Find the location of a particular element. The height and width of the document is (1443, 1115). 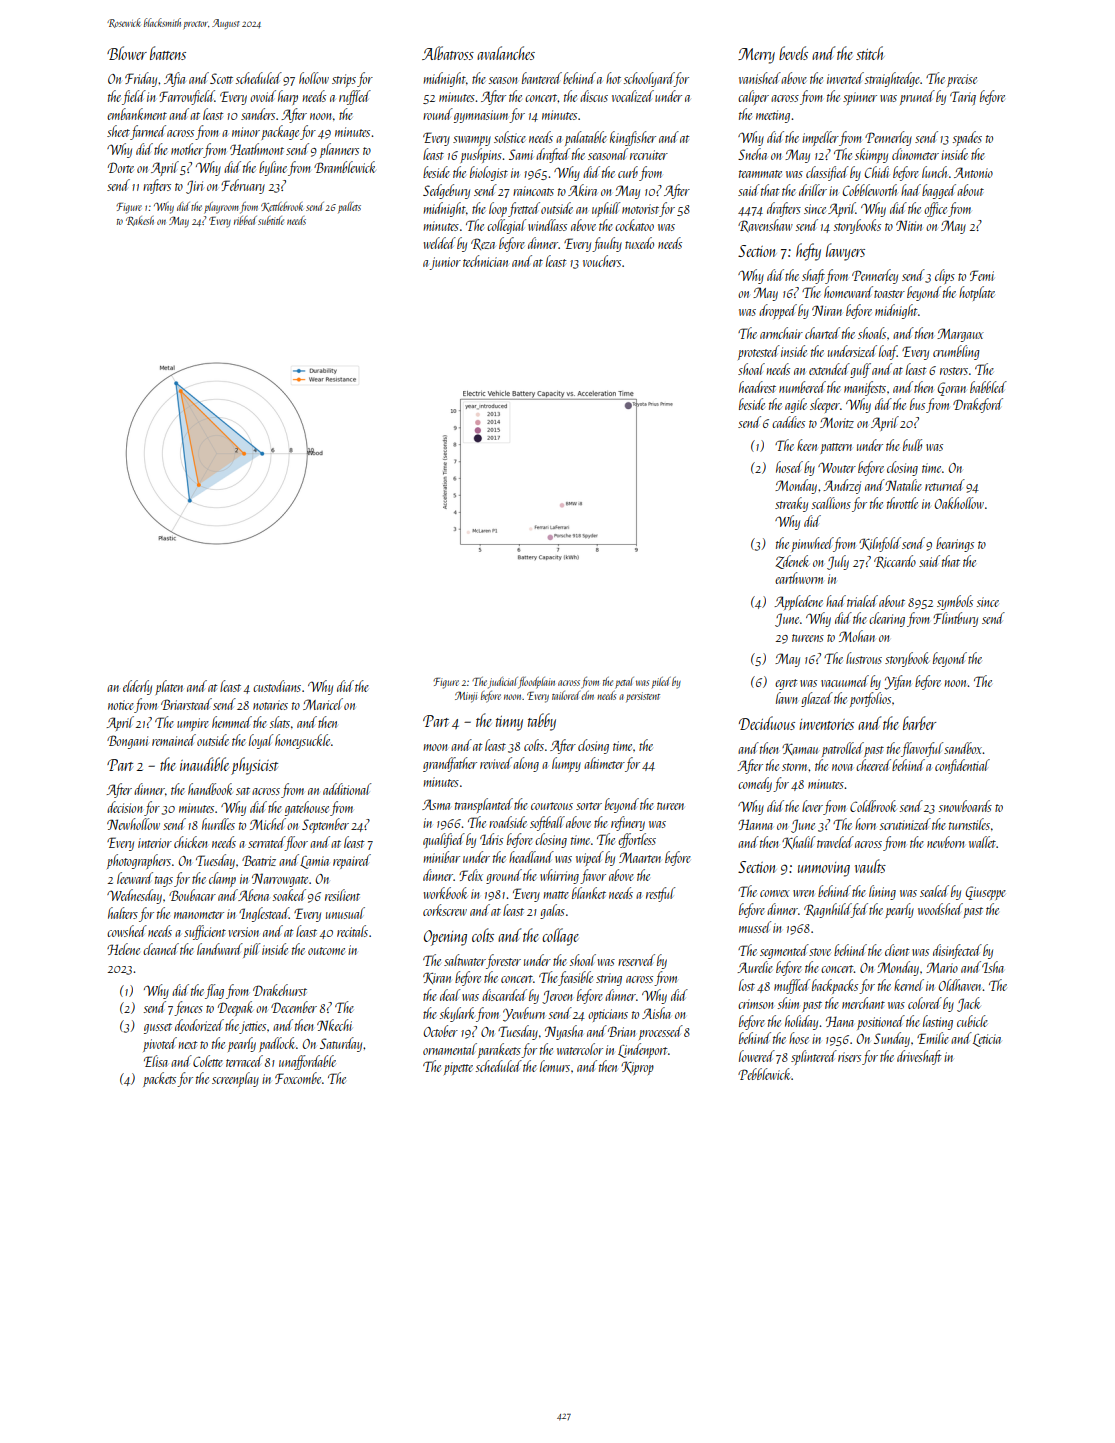

strips is located at coordinates (344, 80).
